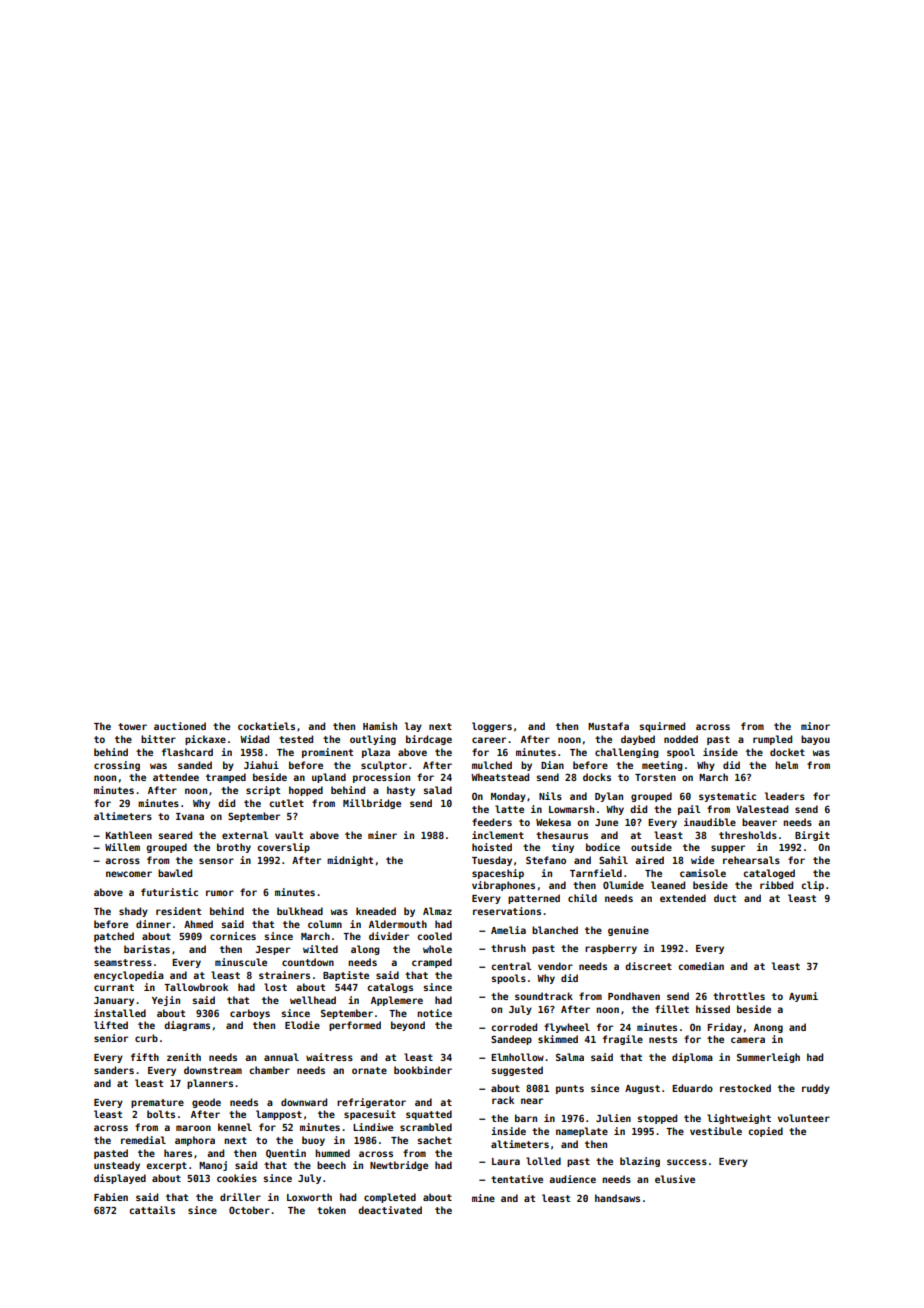 This screenshot has width=924, height=1308. What do you see at coordinates (178, 1153) in the screenshot?
I see `hares` at bounding box center [178, 1153].
